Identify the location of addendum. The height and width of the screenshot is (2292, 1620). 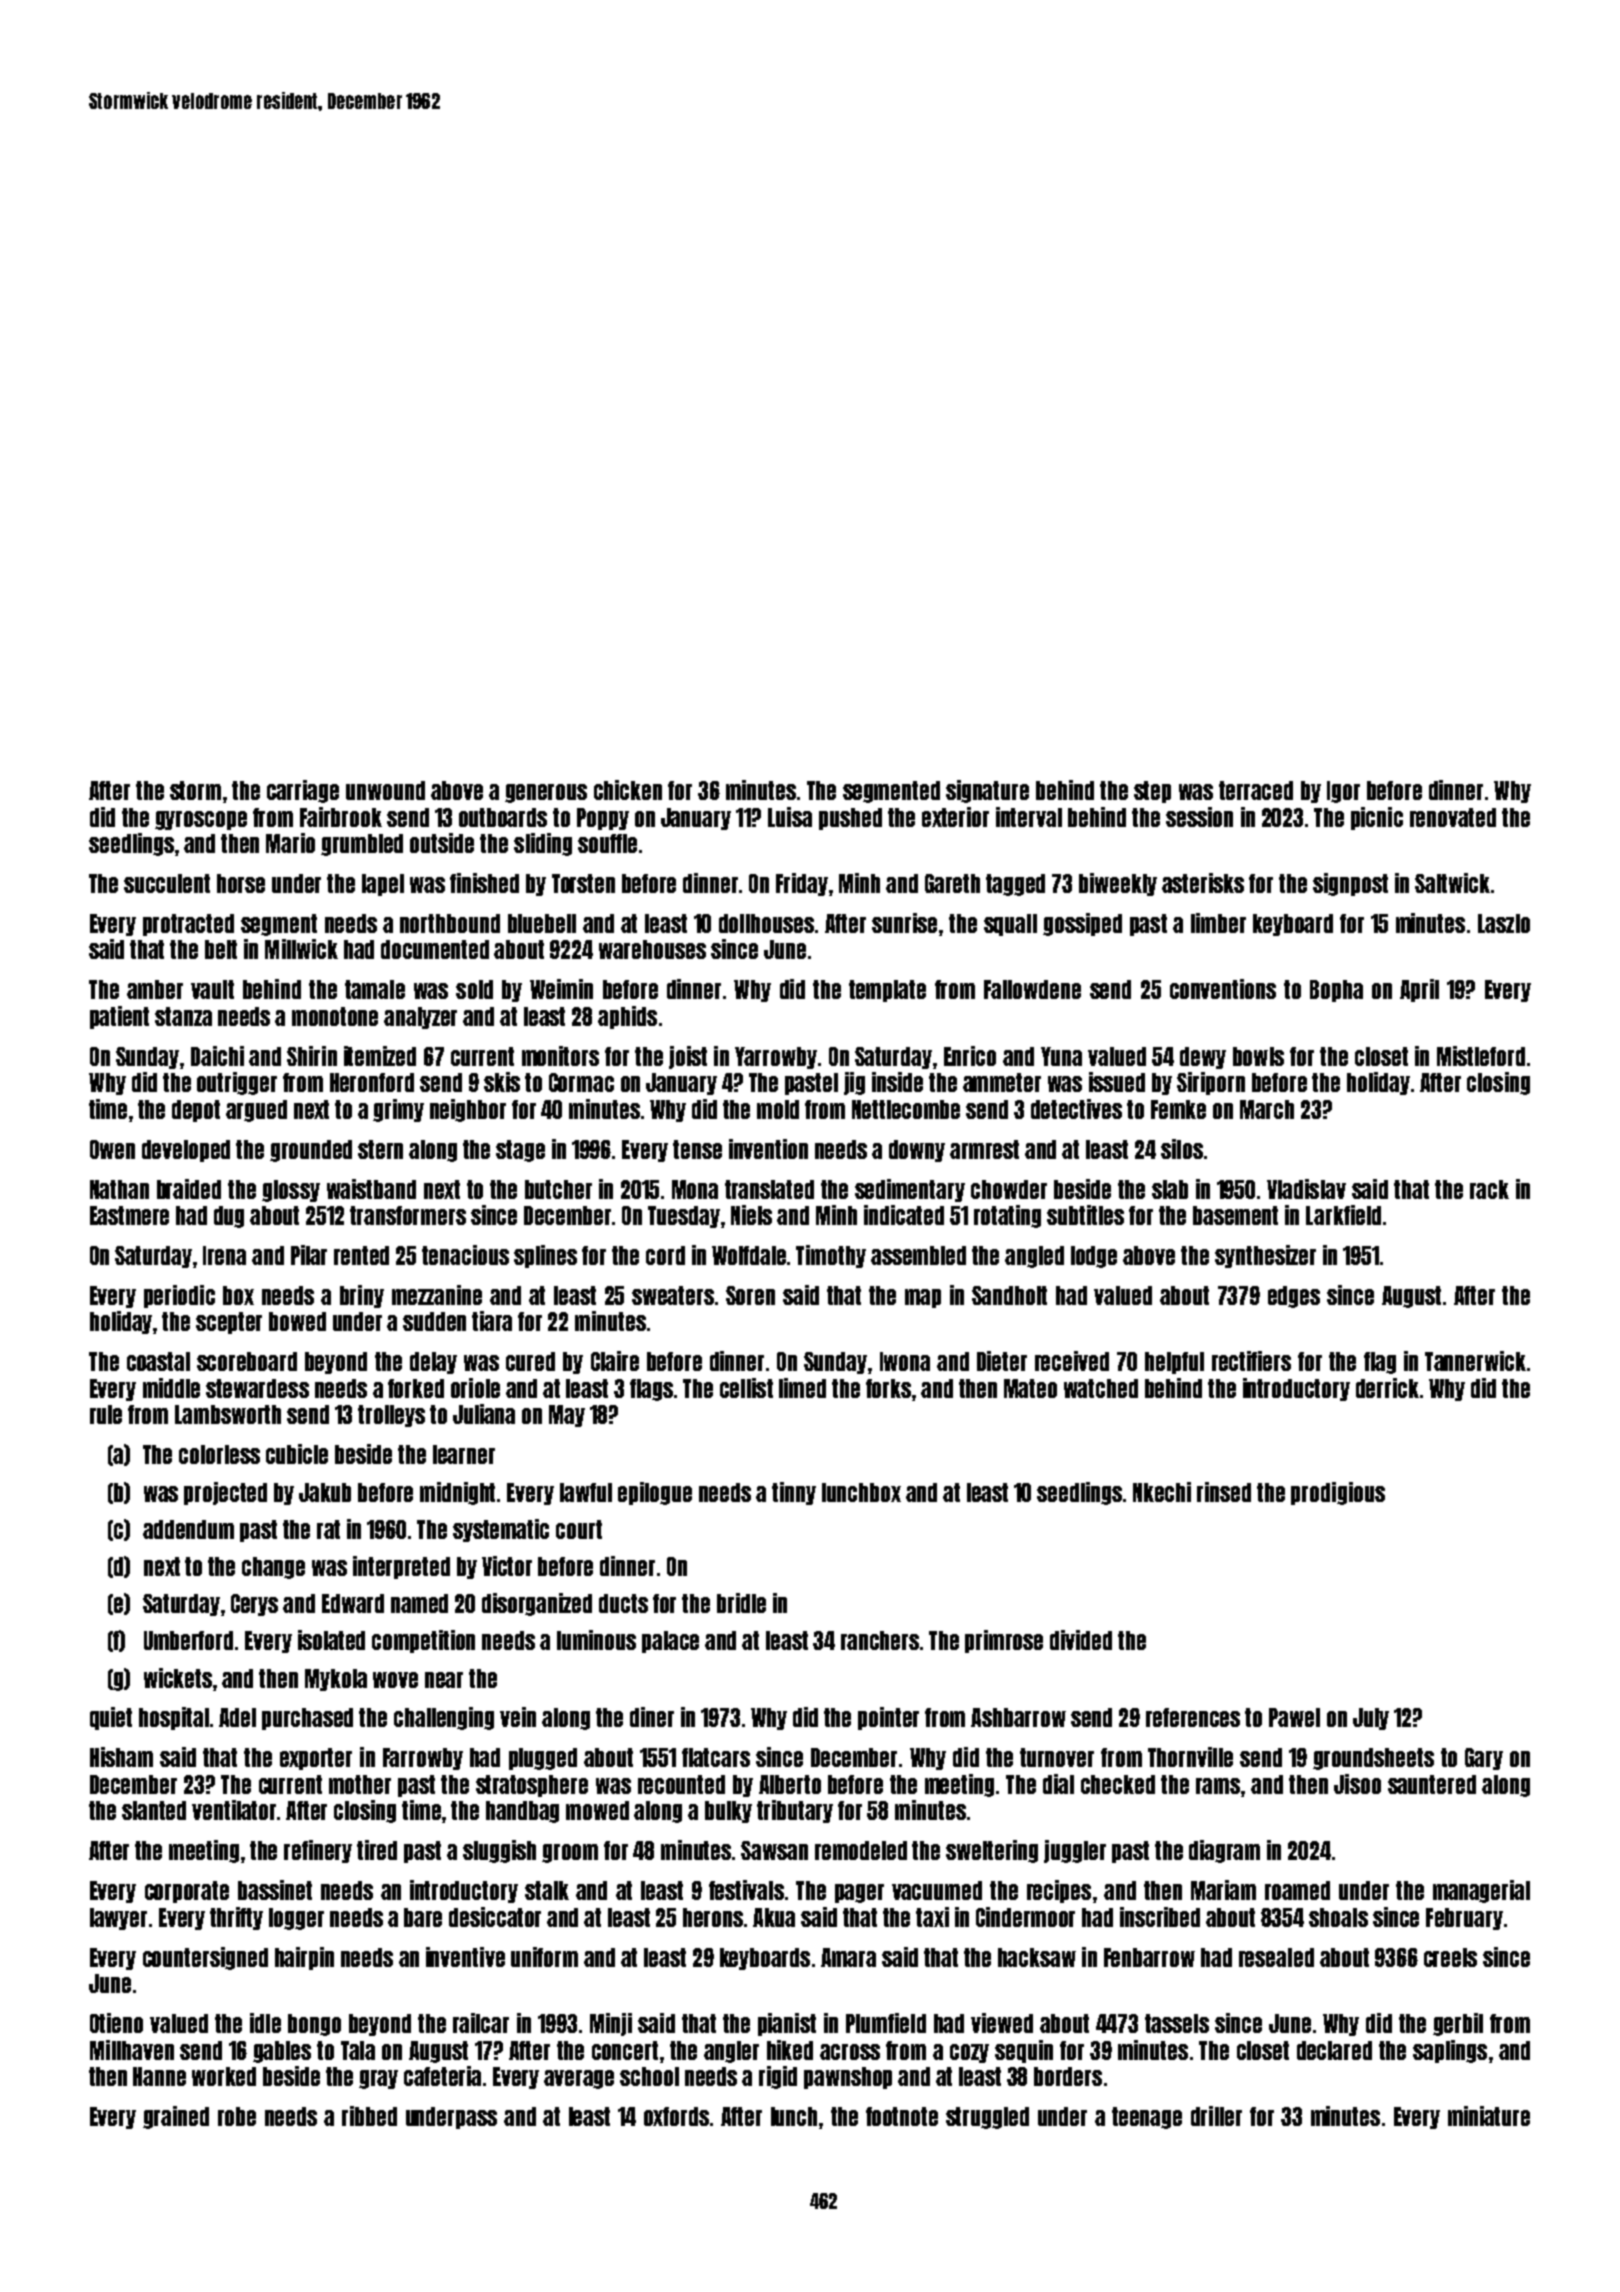
(188, 1529).
